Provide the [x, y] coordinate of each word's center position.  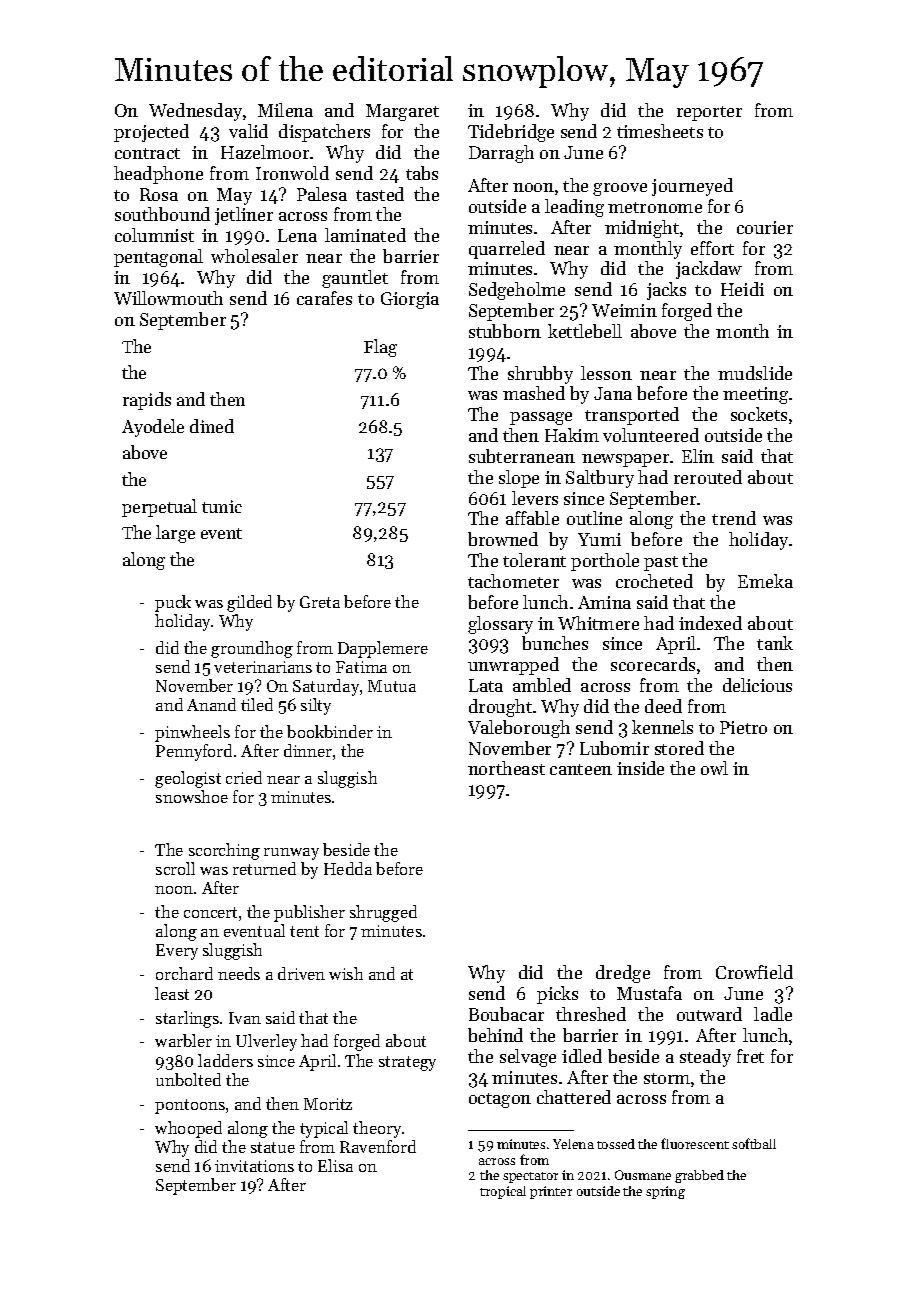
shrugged [383, 913]
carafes [324, 298]
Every [177, 952]
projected [151, 133]
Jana [613, 393]
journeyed [692, 187]
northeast [506, 768]
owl [714, 768]
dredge [623, 974]
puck [173, 603]
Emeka [765, 581]
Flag [380, 348]
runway [291, 854]
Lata [486, 685]
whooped [188, 1129]
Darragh [501, 154]
